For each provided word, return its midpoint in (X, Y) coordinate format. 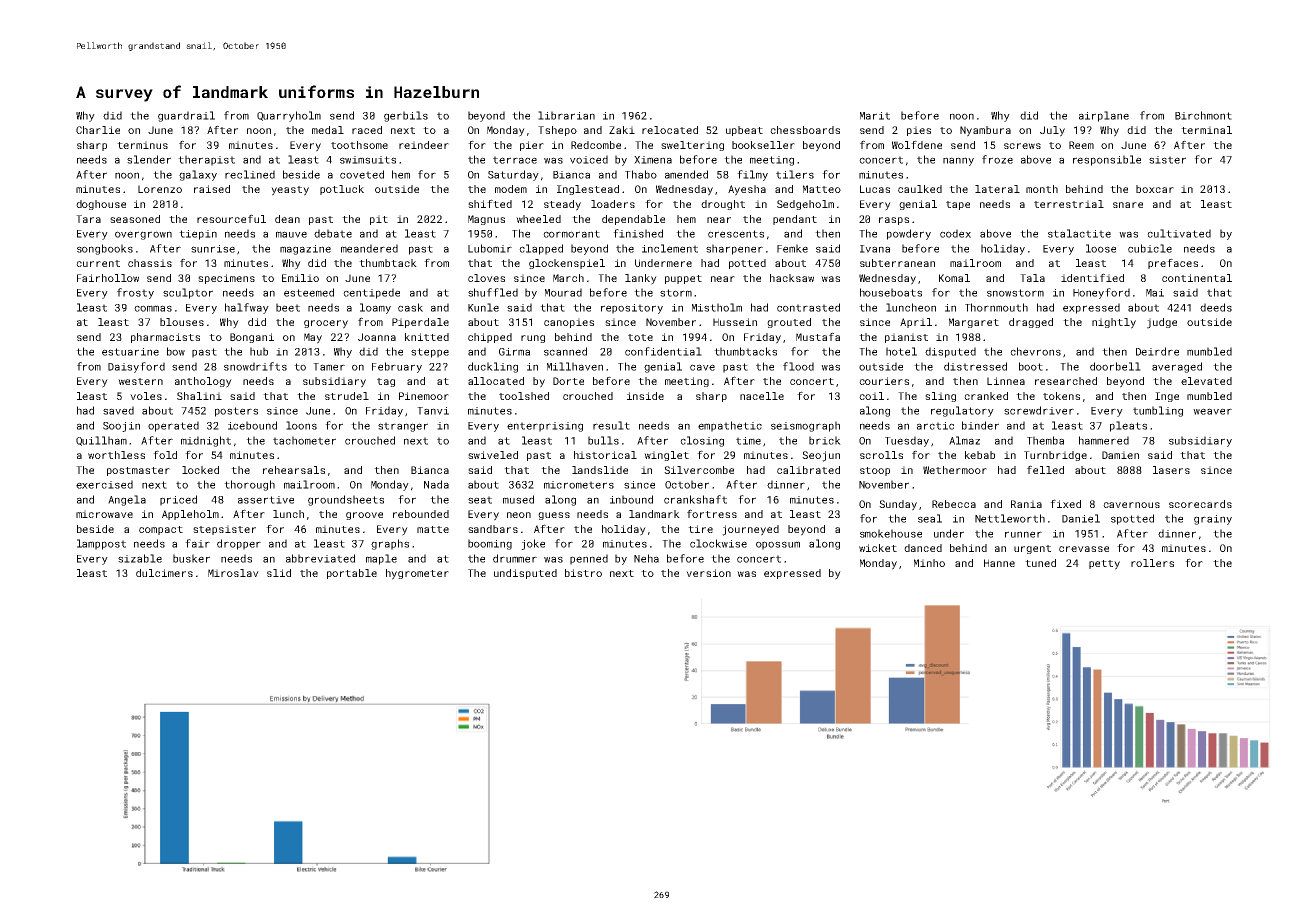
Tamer (329, 367)
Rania (1026, 504)
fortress (712, 513)
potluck (342, 190)
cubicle (1150, 248)
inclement (670, 248)
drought (723, 205)
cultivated (1179, 233)
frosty (135, 293)
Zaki (622, 130)
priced (178, 500)
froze (997, 159)
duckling (493, 367)
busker (191, 558)
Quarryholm (289, 116)
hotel (901, 351)
